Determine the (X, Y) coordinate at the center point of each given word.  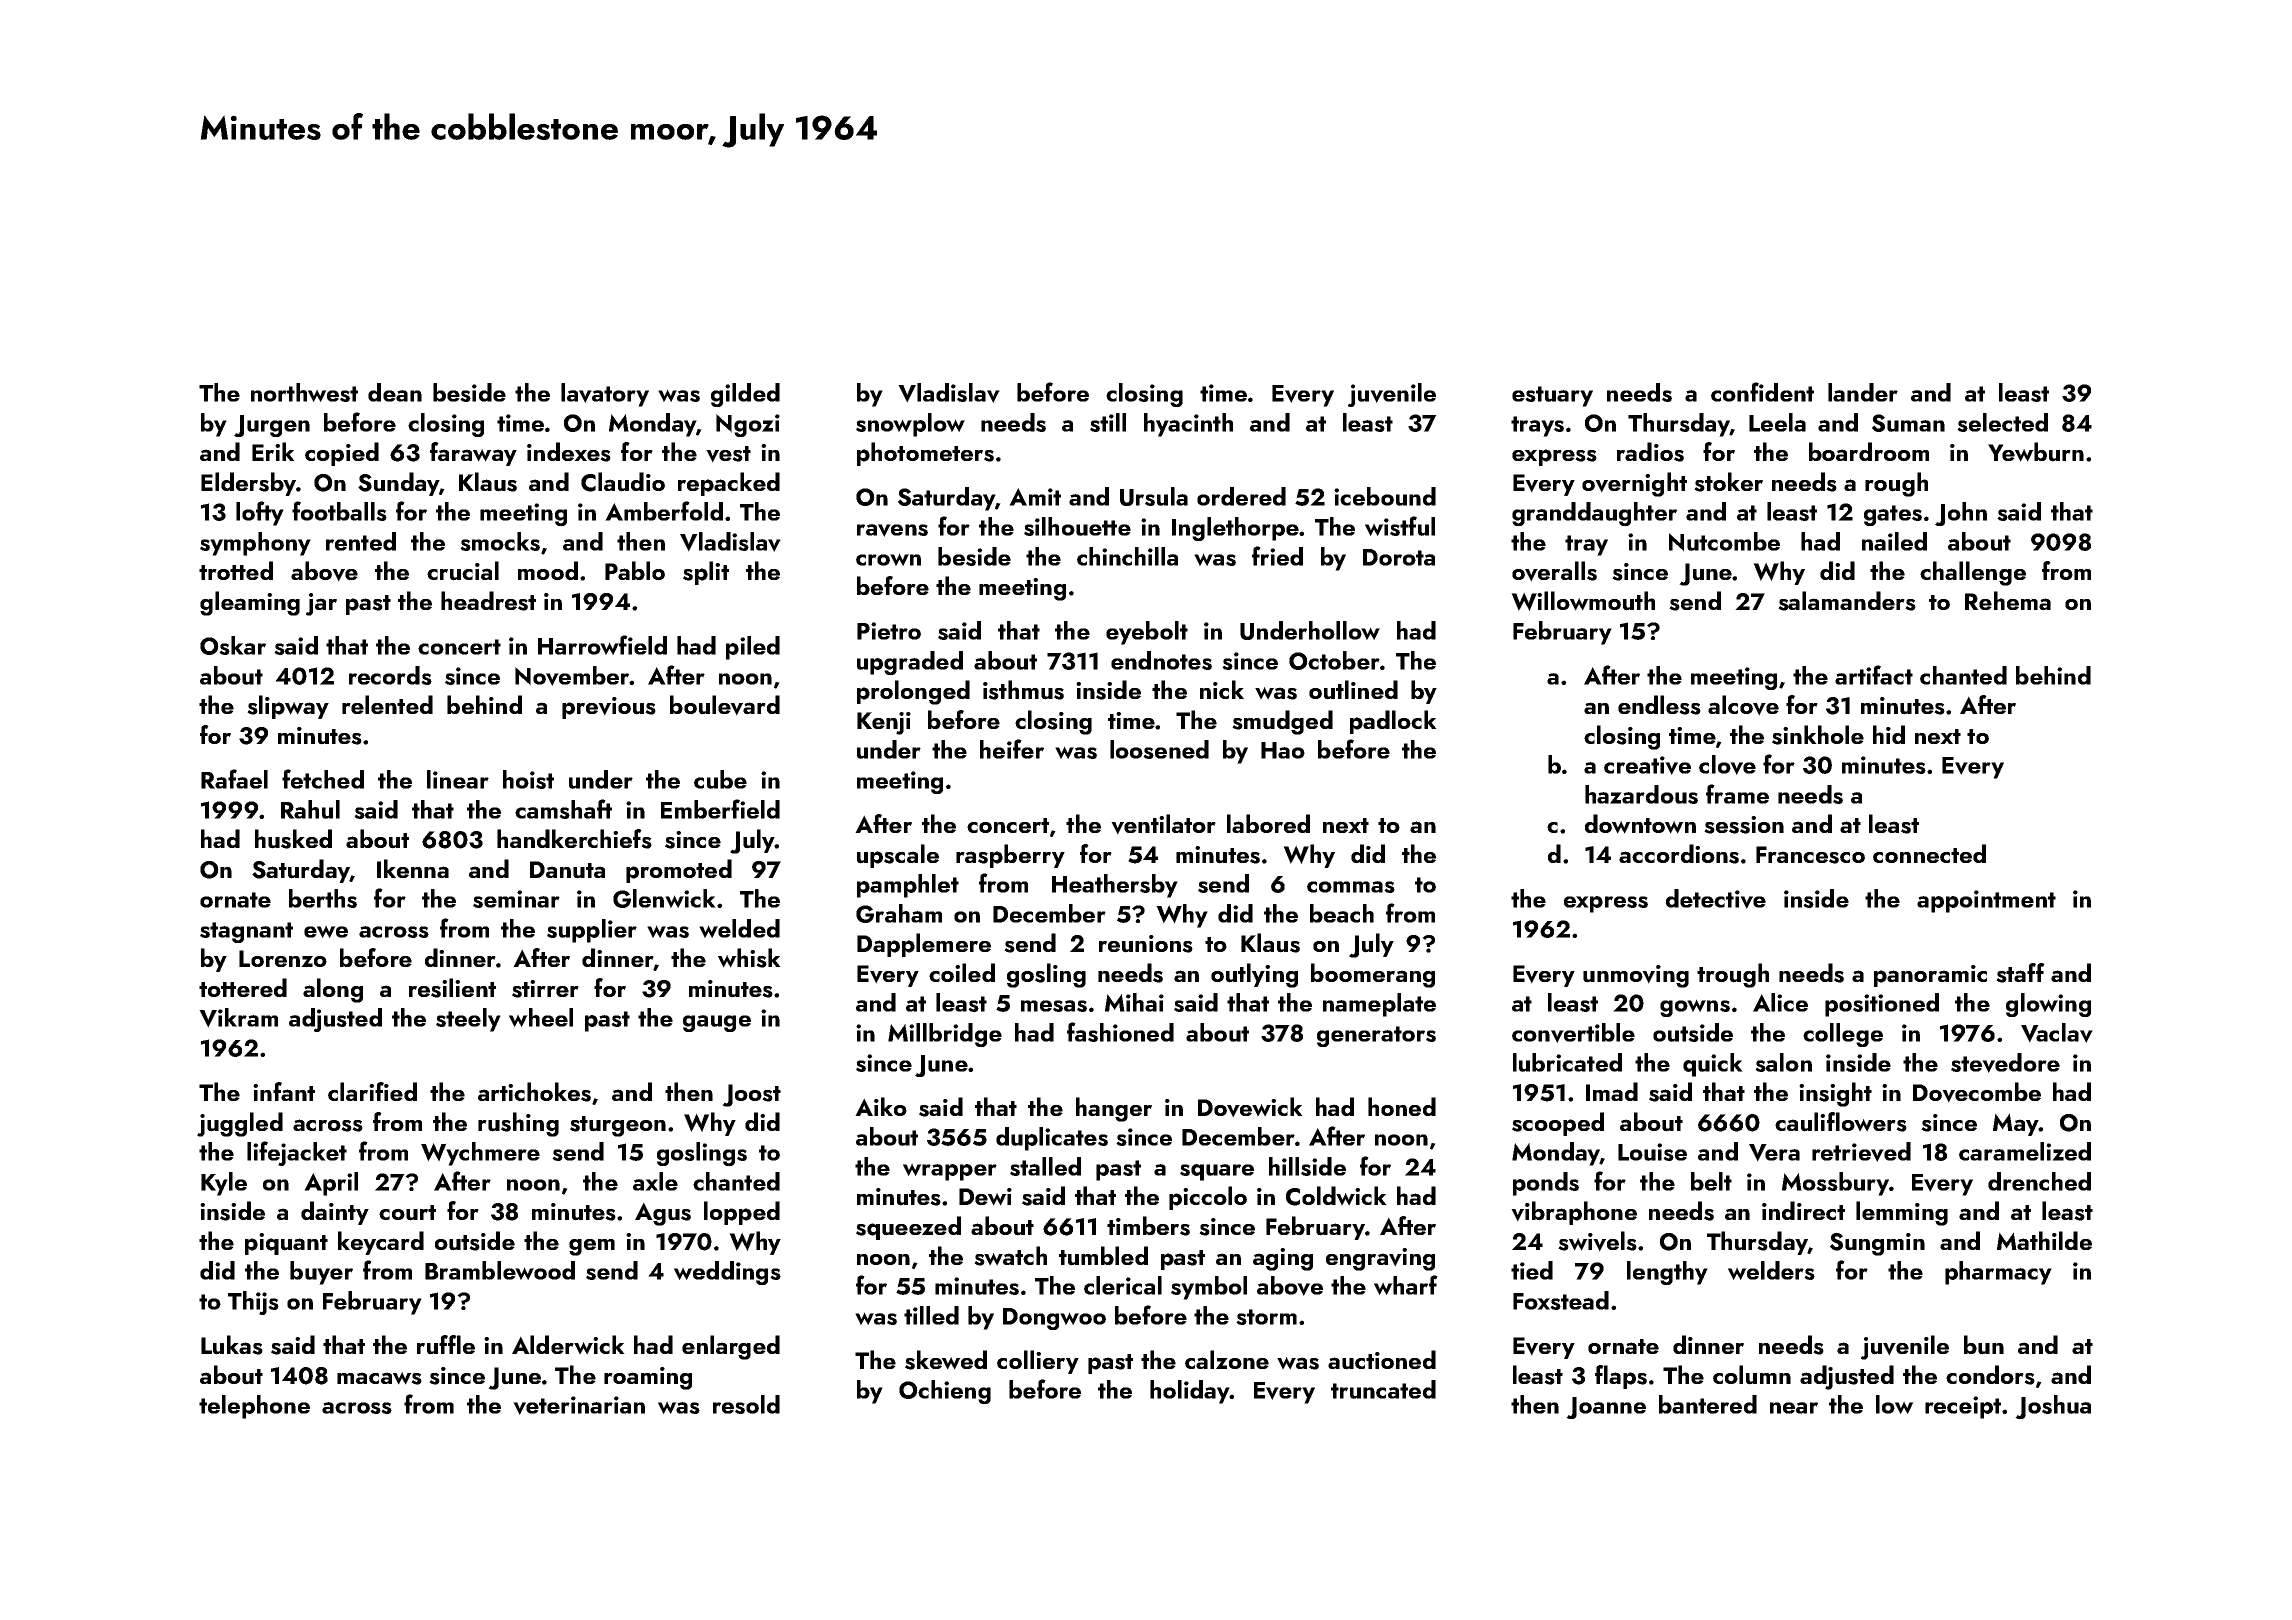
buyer (321, 1273)
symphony (255, 544)
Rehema (2008, 600)
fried (1277, 556)
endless (1659, 705)
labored (1268, 823)
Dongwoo (1054, 1319)
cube (720, 779)
